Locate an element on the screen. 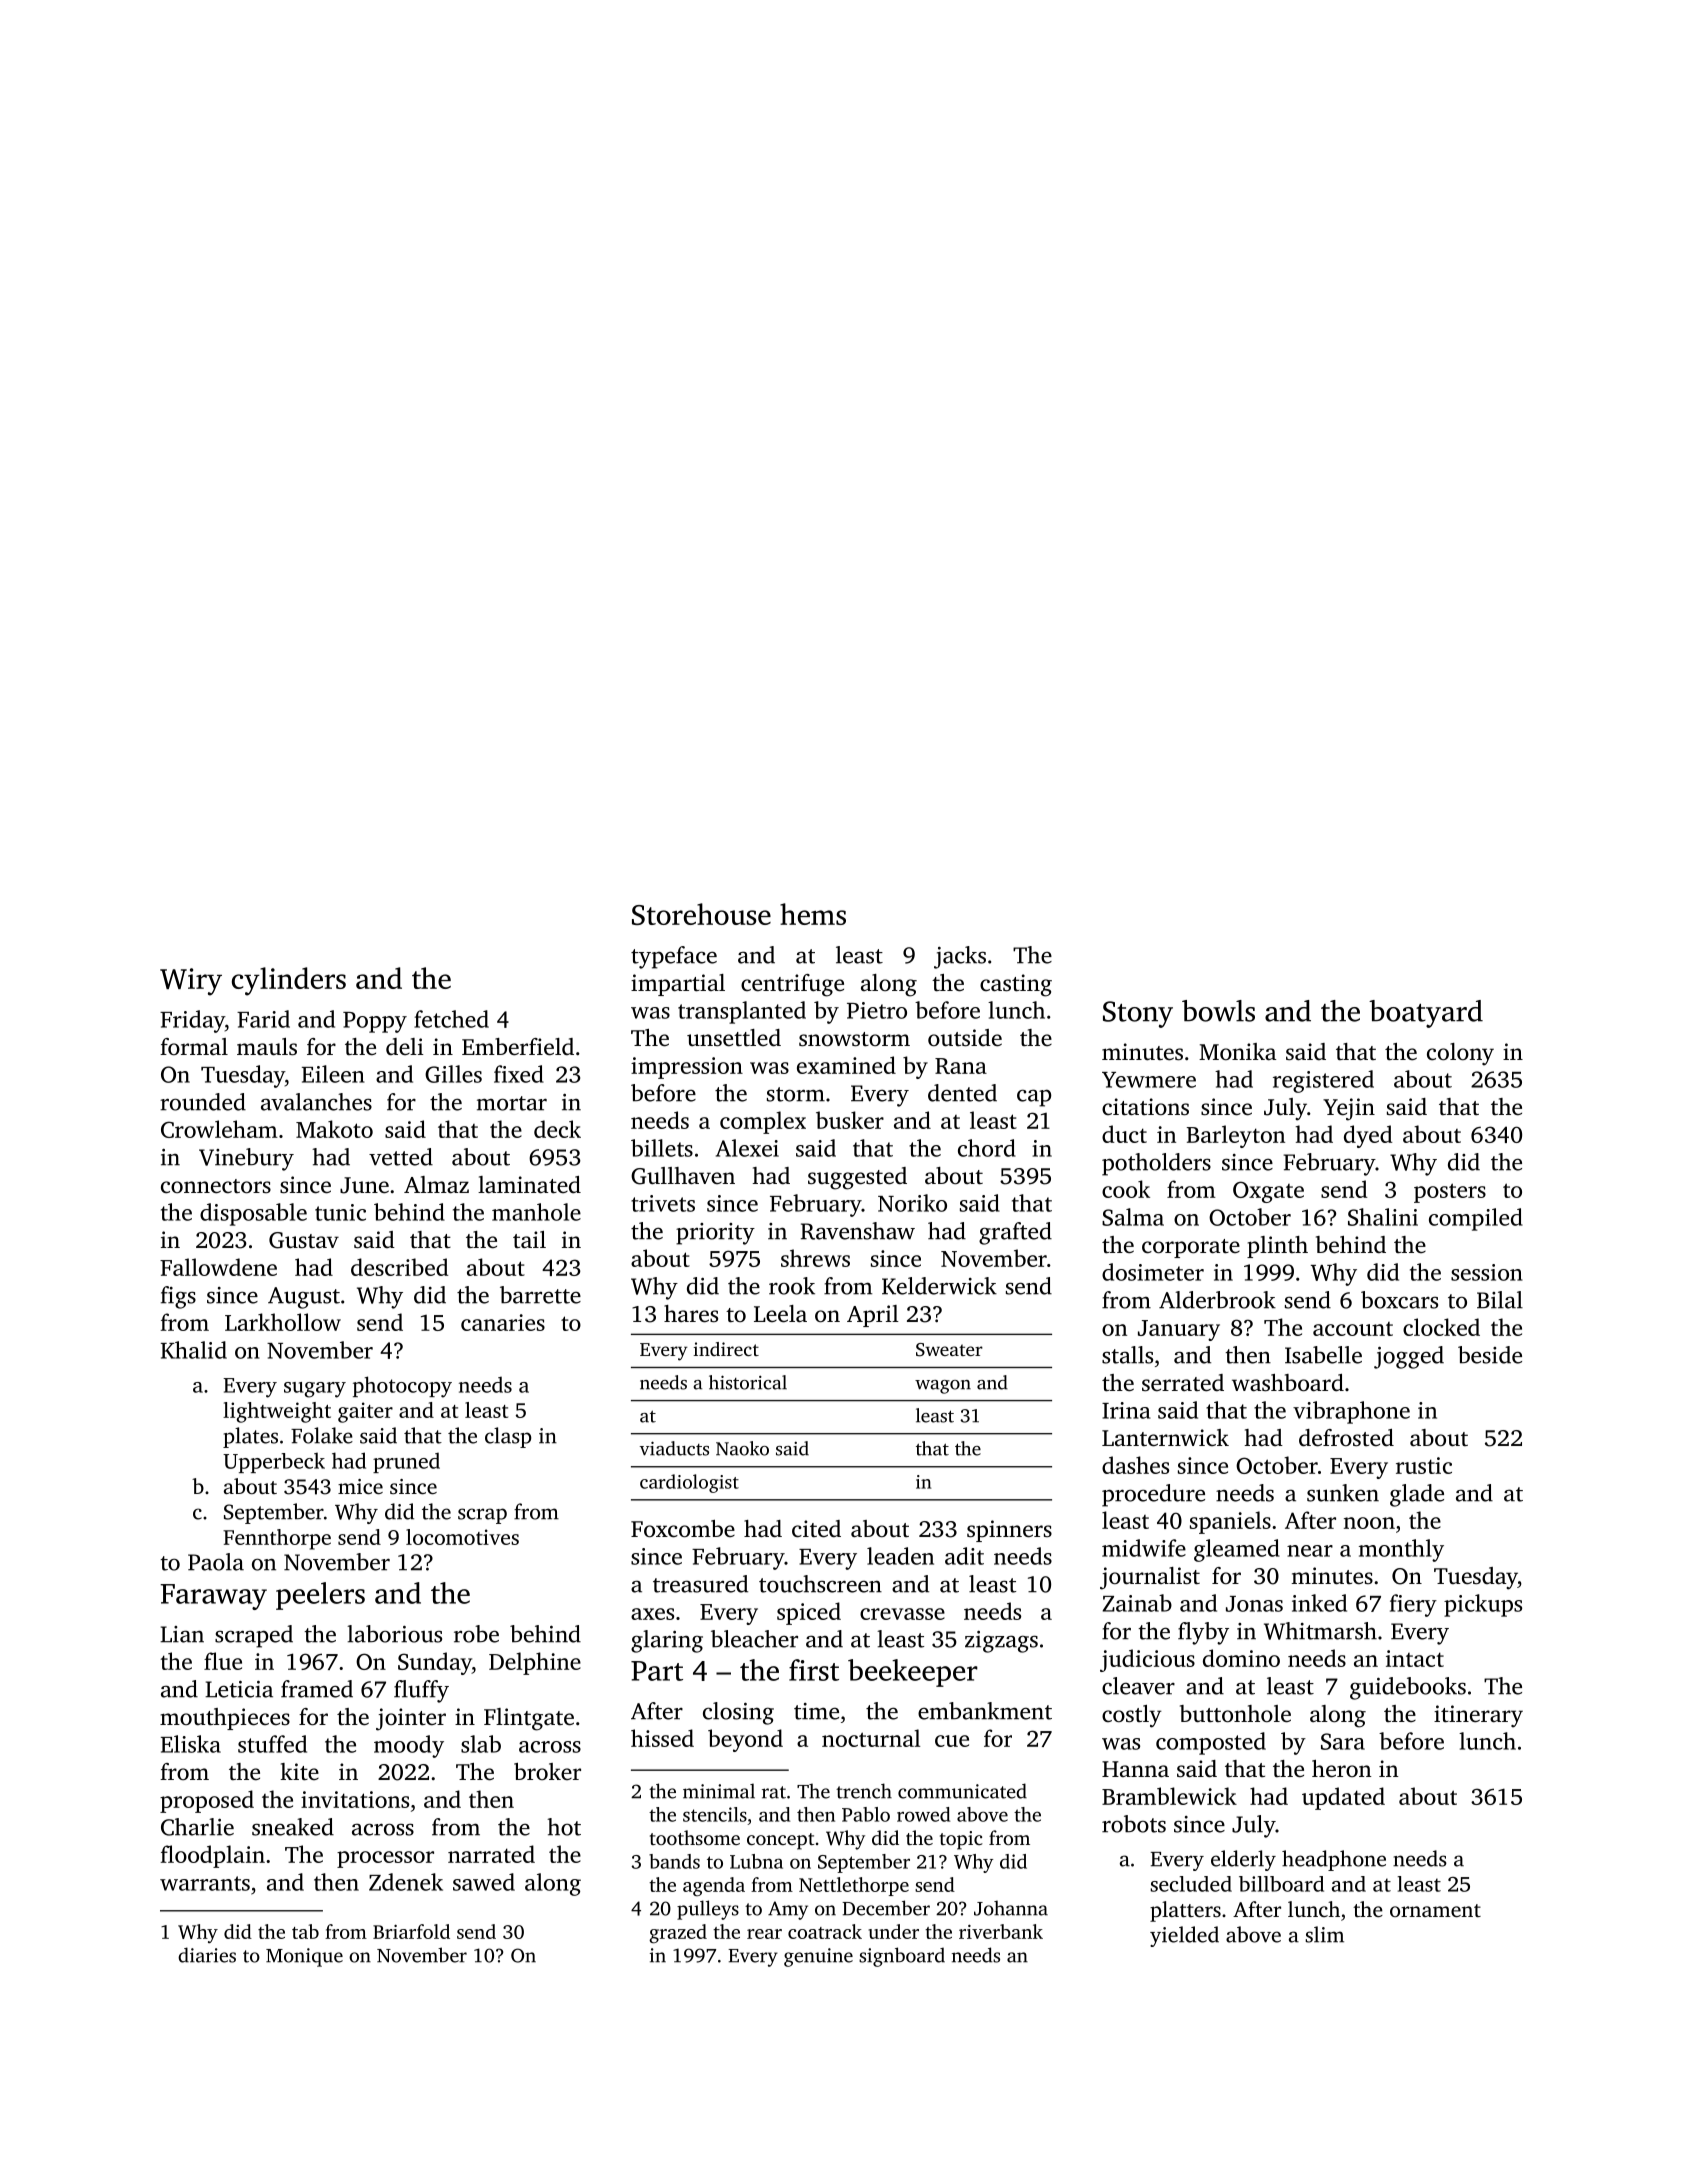 The image size is (1683, 2178). mauls is located at coordinates (267, 1047).
